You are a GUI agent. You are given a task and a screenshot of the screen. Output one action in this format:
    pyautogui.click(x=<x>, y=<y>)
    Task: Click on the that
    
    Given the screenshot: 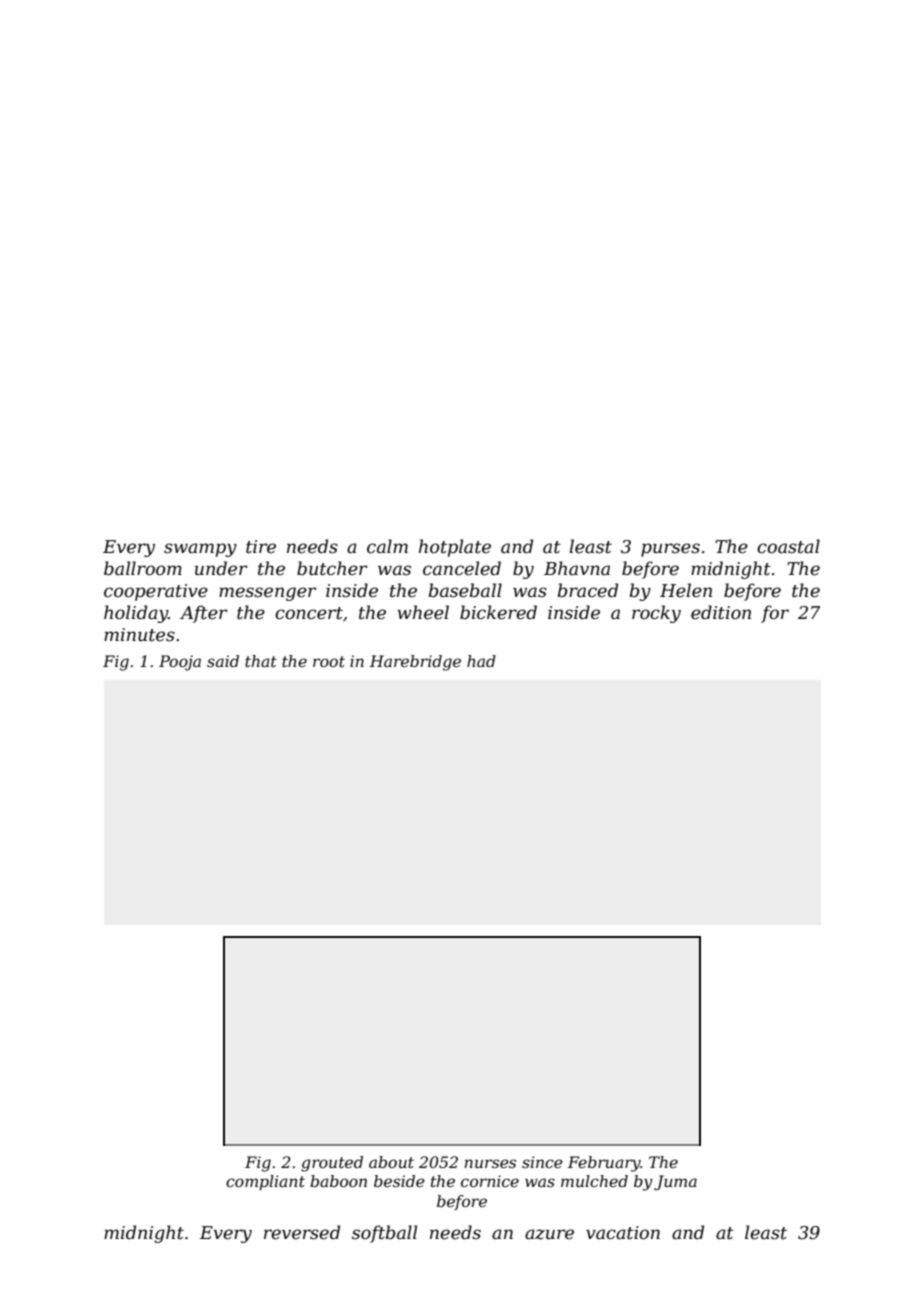 What is the action you would take?
    pyautogui.click(x=261, y=661)
